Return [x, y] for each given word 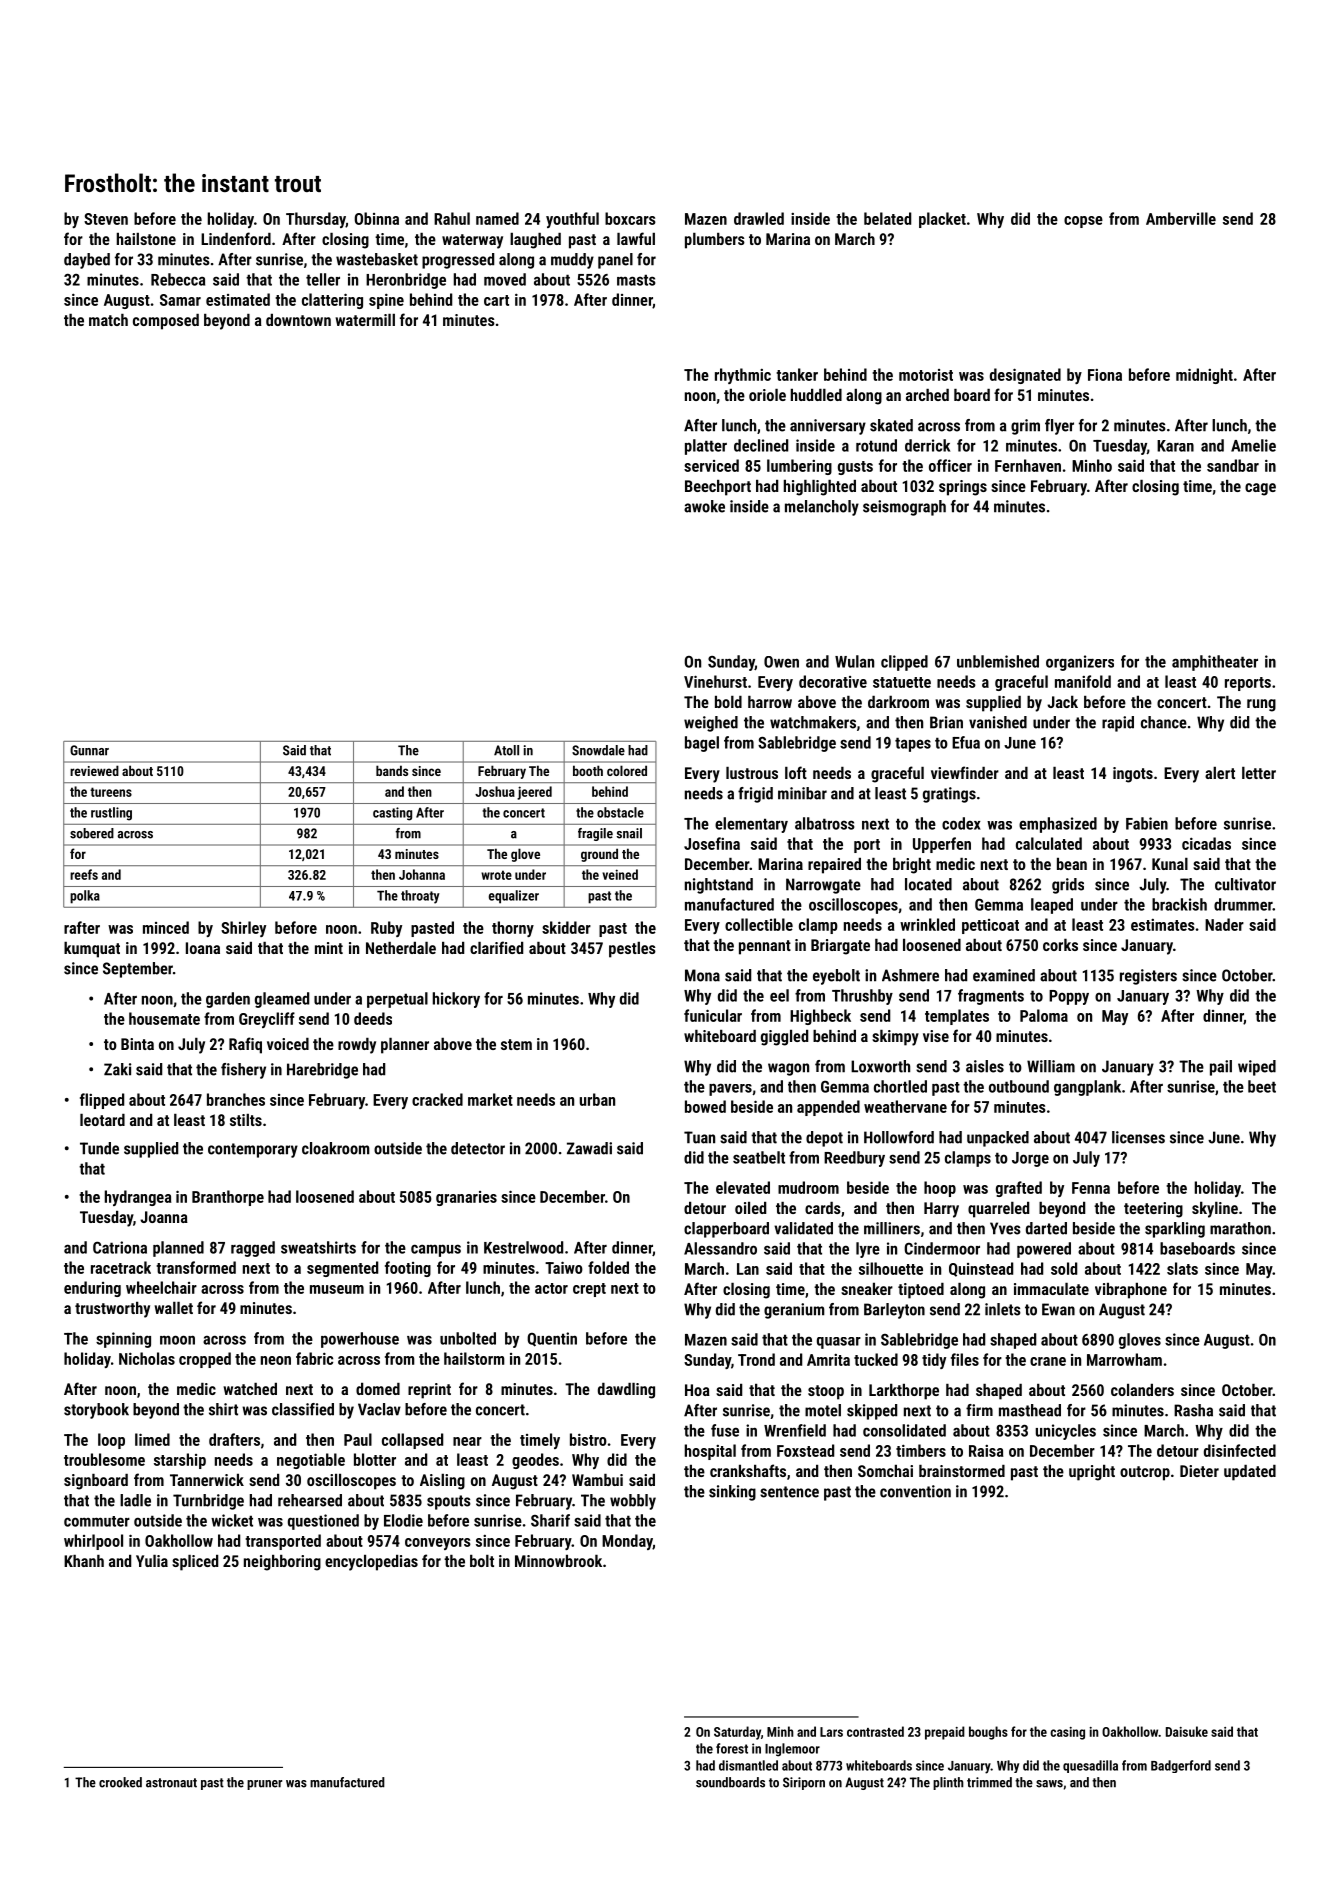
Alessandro [720, 1248]
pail [1221, 1068]
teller [323, 279]
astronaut [171, 1783]
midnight [1204, 376]
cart [496, 300]
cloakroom [336, 1148]
